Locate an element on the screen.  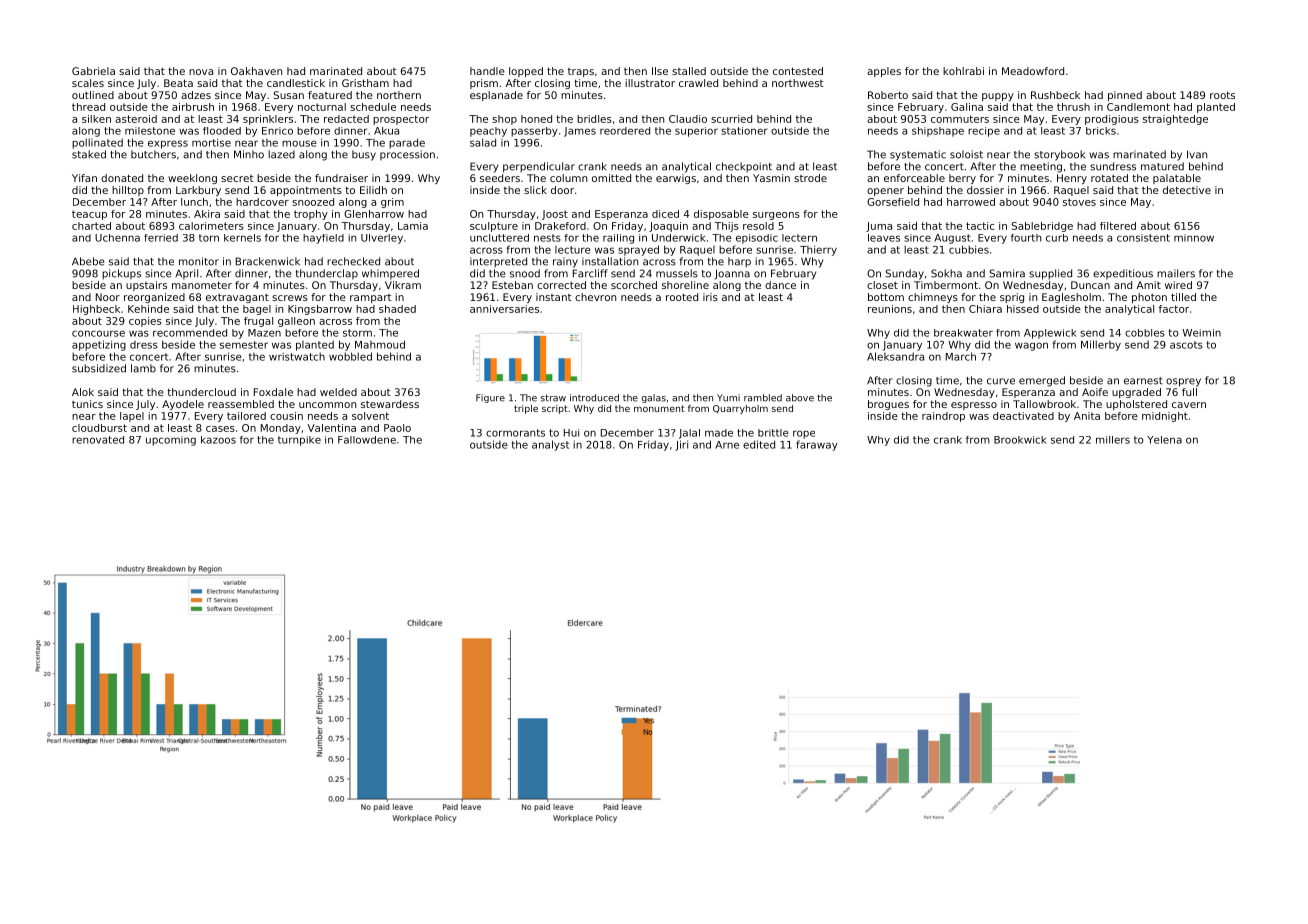
Timbermont is located at coordinates (946, 285).
